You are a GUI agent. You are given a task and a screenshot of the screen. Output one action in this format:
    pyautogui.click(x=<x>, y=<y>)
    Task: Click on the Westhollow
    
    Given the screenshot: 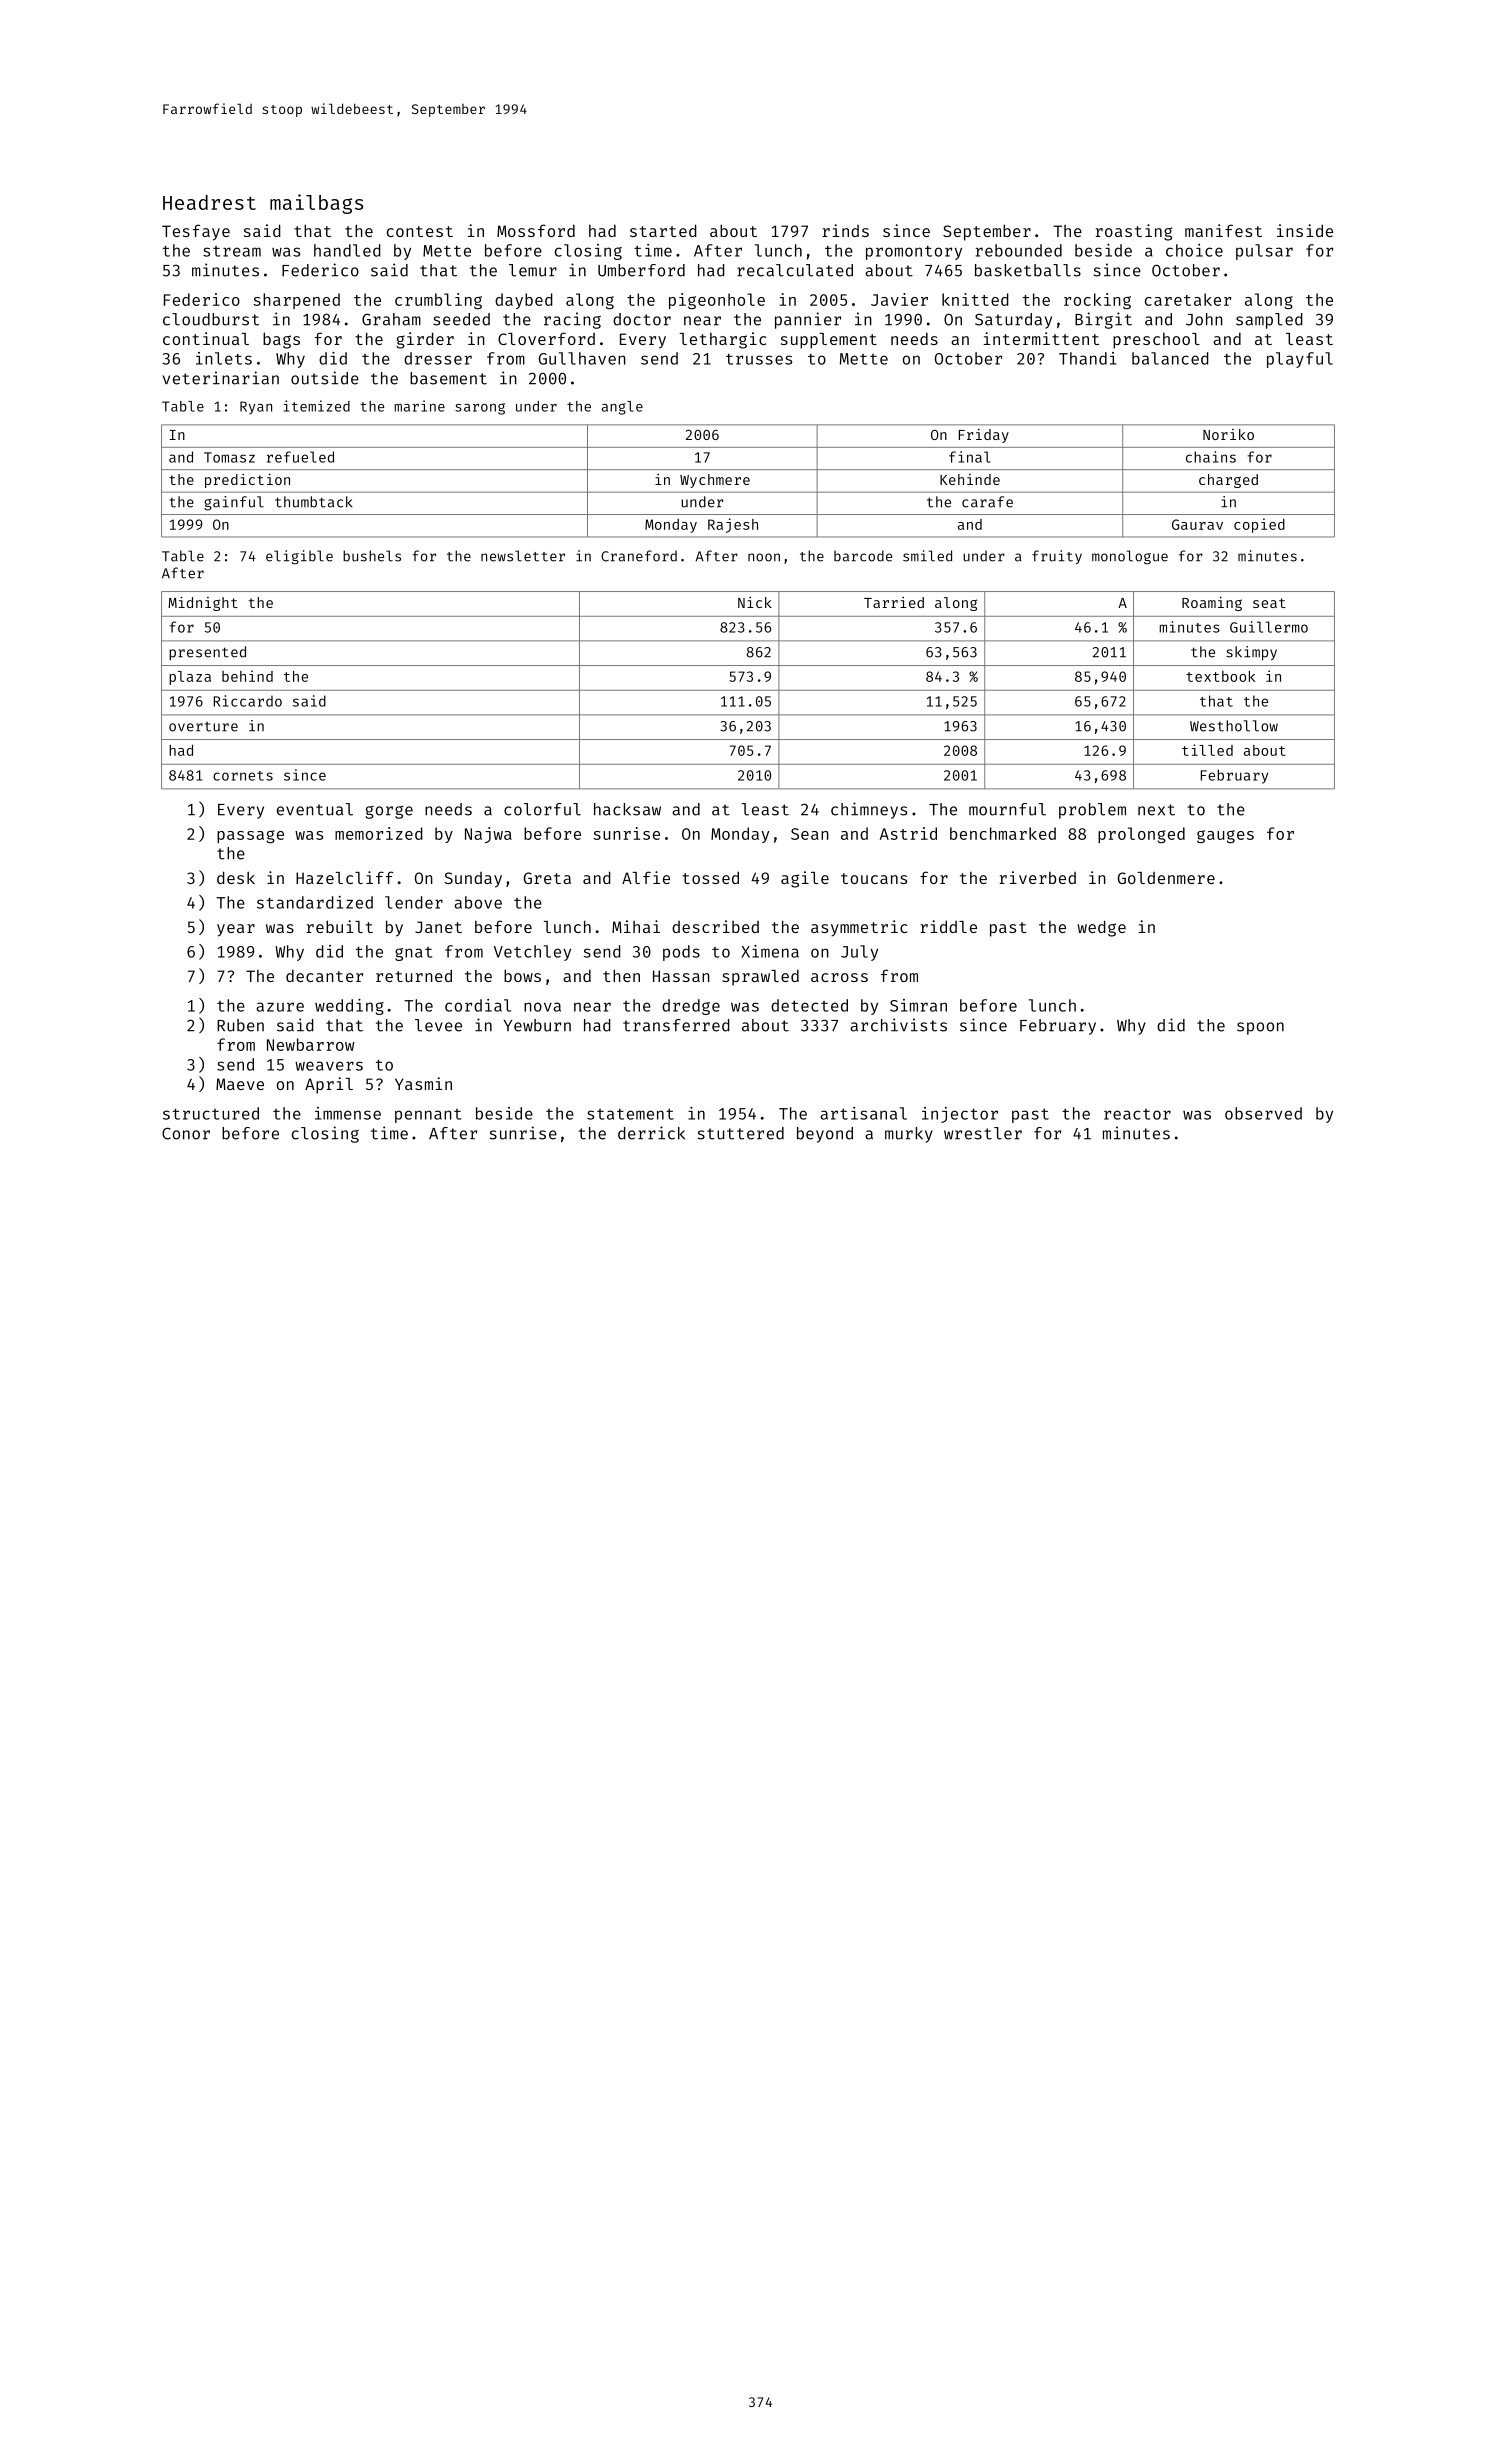 What is the action you would take?
    pyautogui.click(x=1234, y=726)
